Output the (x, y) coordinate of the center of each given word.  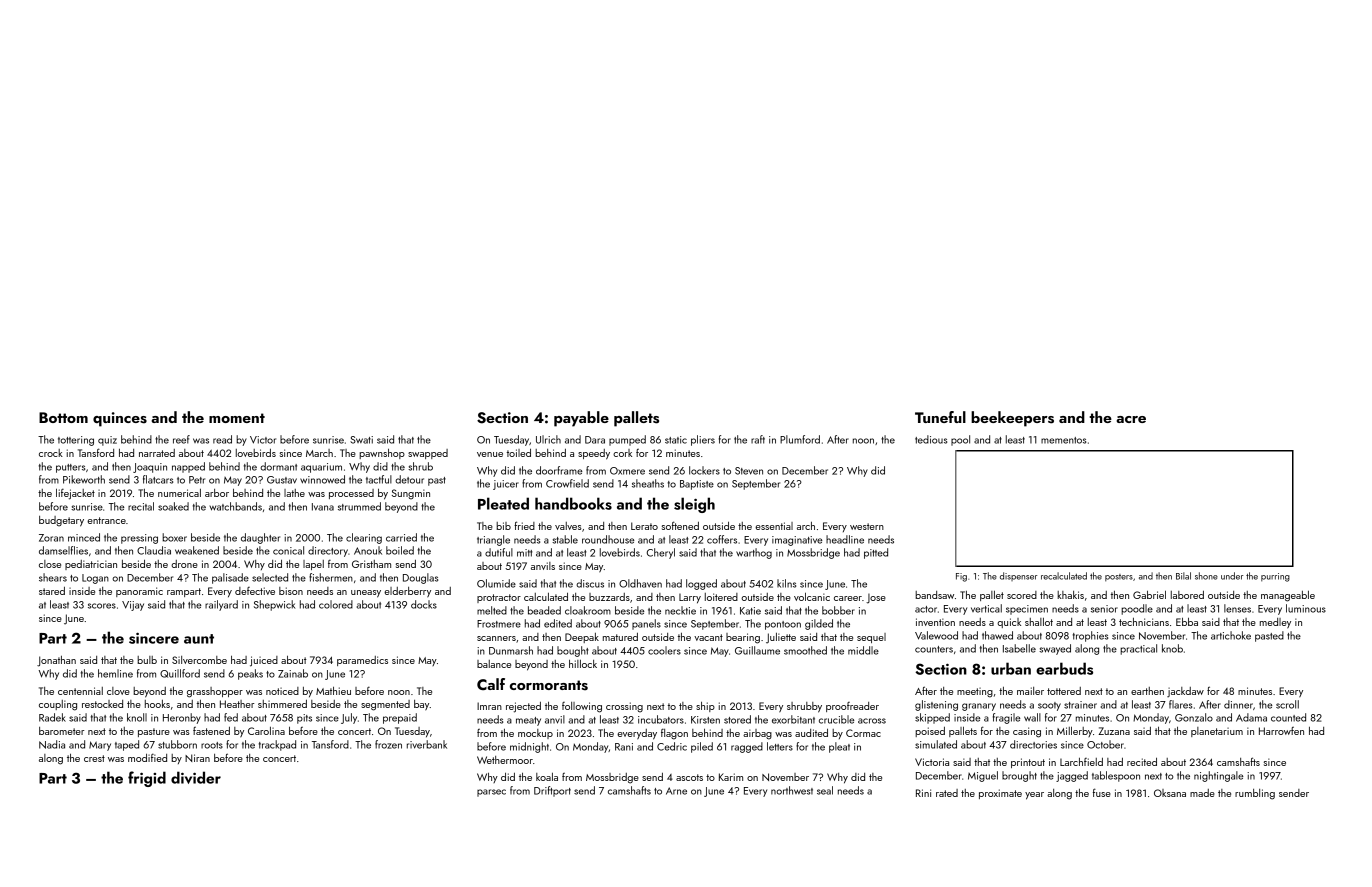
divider (196, 777)
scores (102, 606)
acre (1131, 419)
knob (1172, 648)
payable (581, 419)
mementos (1063, 440)
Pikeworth (84, 479)
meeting (975, 693)
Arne (676, 791)
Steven (749, 471)
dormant (278, 466)
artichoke (1231, 635)
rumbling (1255, 794)
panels (646, 624)
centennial (80, 691)
